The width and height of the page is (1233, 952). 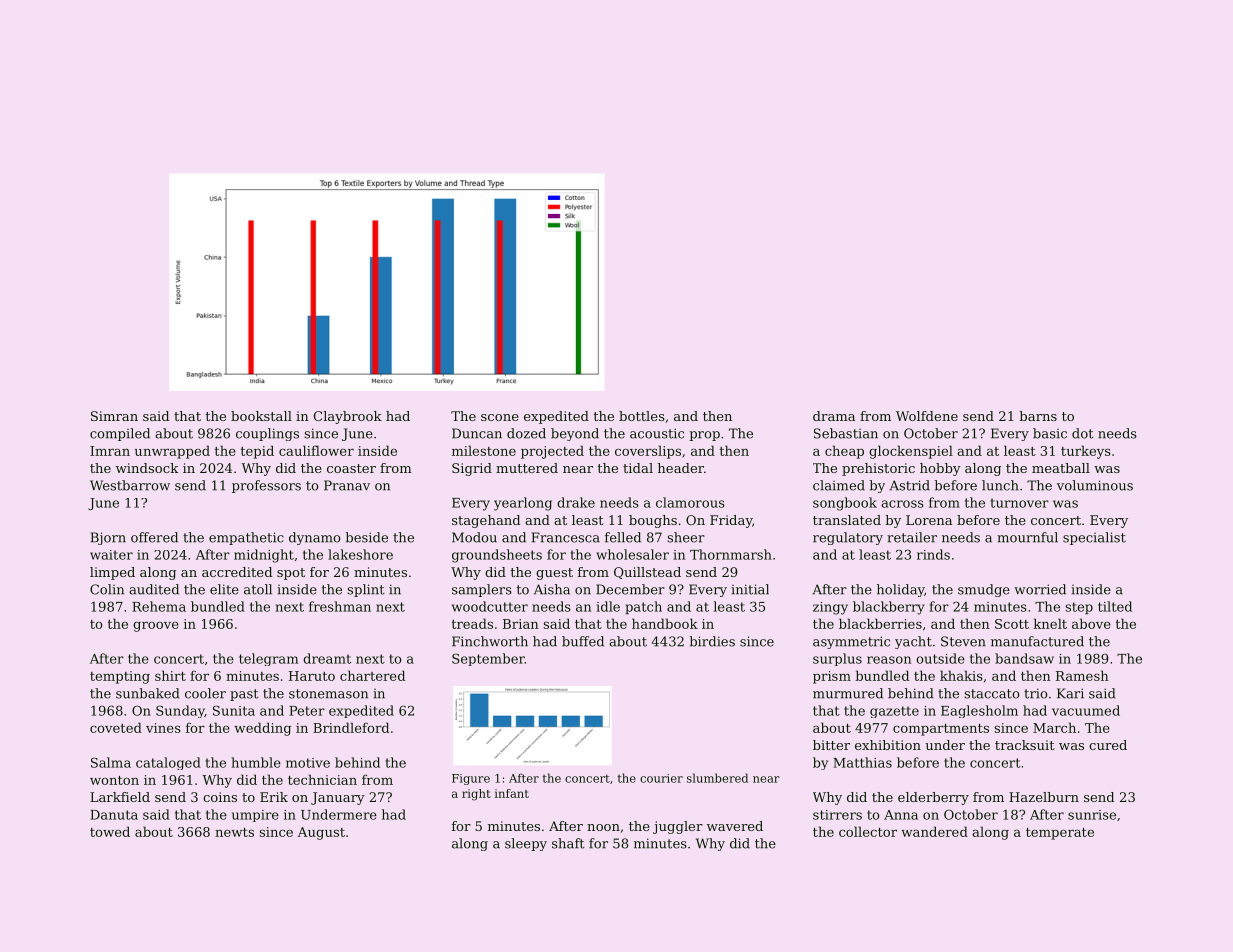 I want to click on professors, so click(x=266, y=486).
